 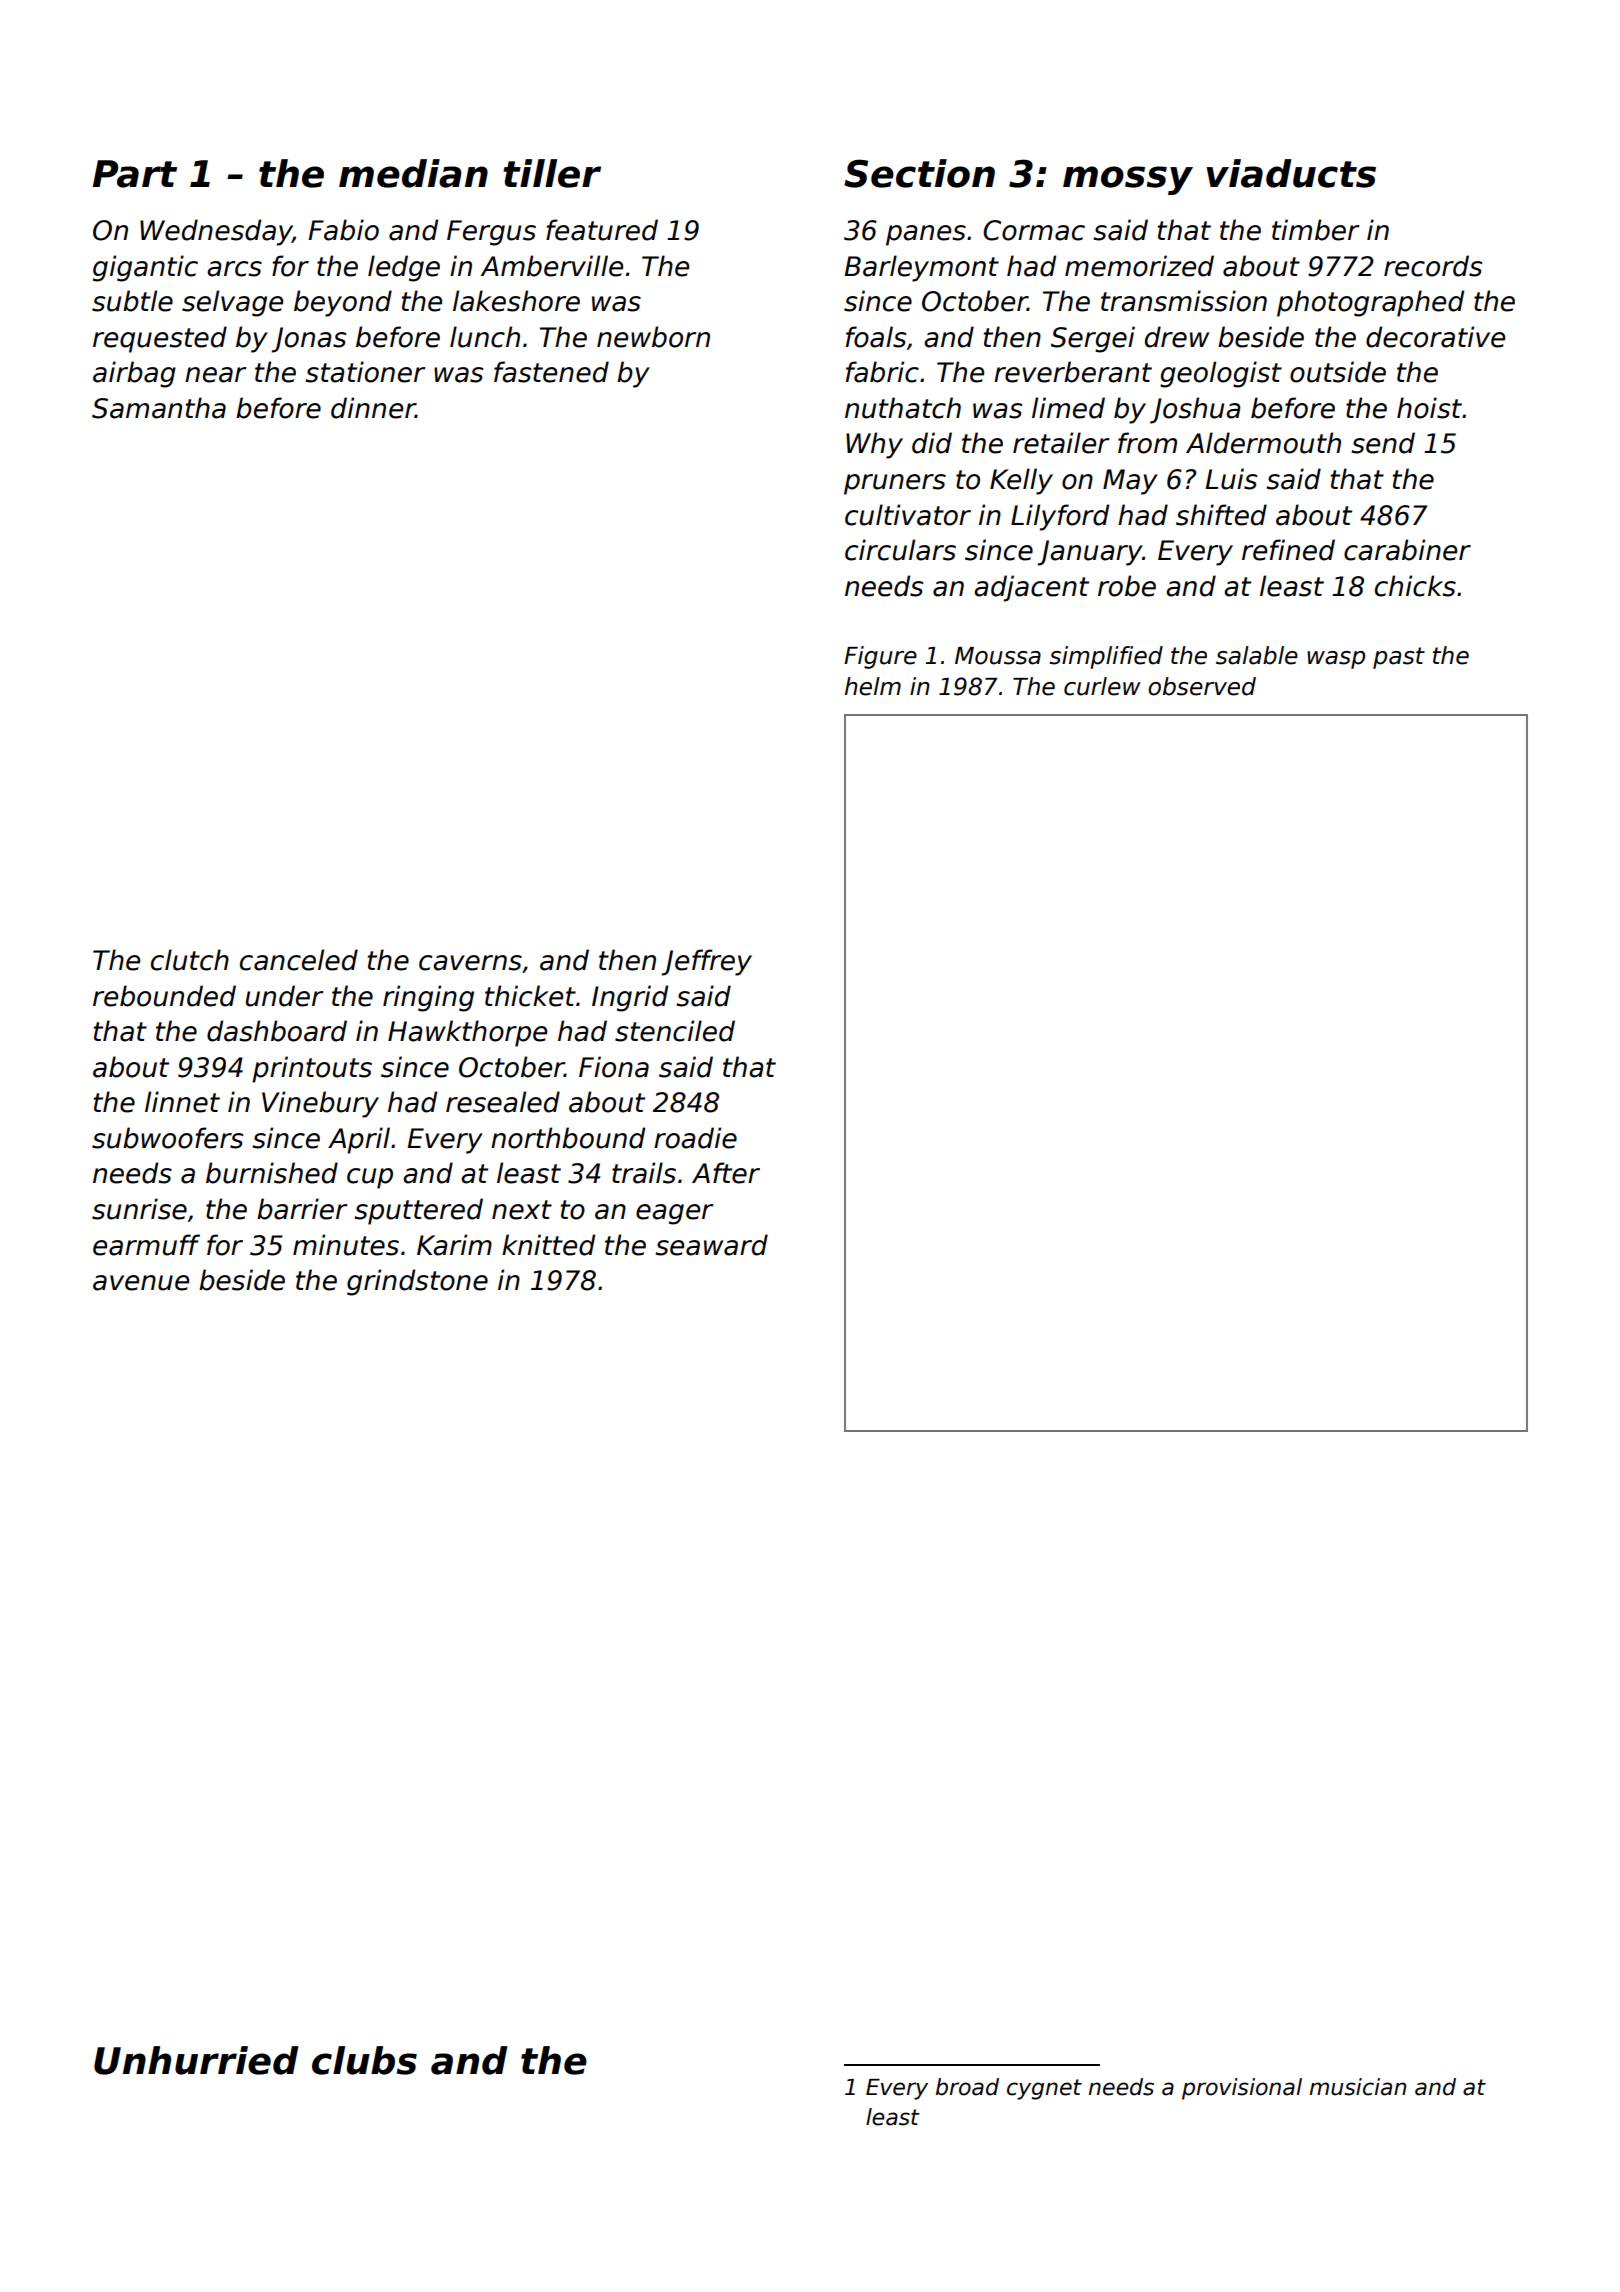 What do you see at coordinates (364, 2060) in the screenshot?
I see `clubs` at bounding box center [364, 2060].
